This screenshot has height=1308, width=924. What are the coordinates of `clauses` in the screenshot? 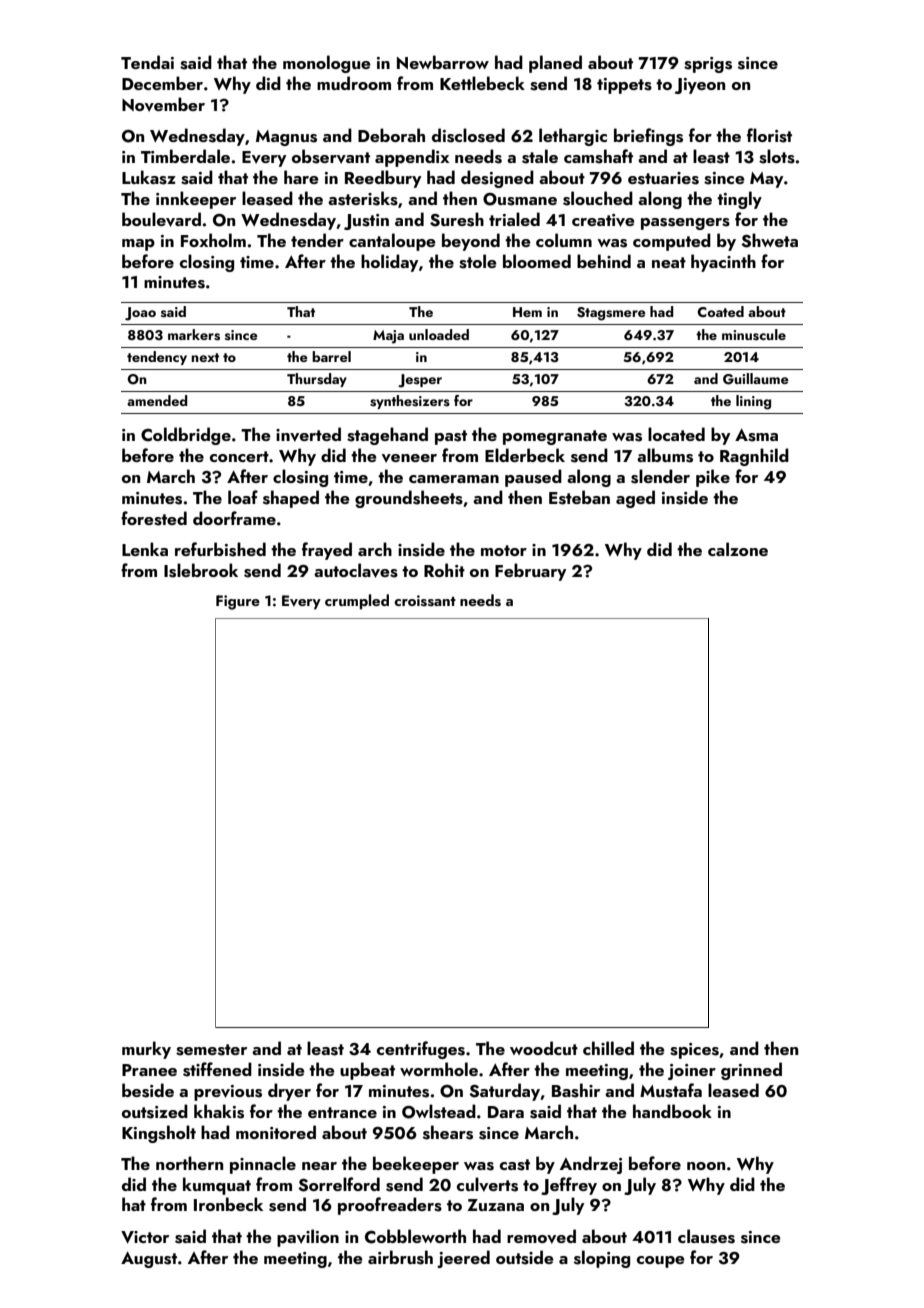 It's located at (706, 1236).
